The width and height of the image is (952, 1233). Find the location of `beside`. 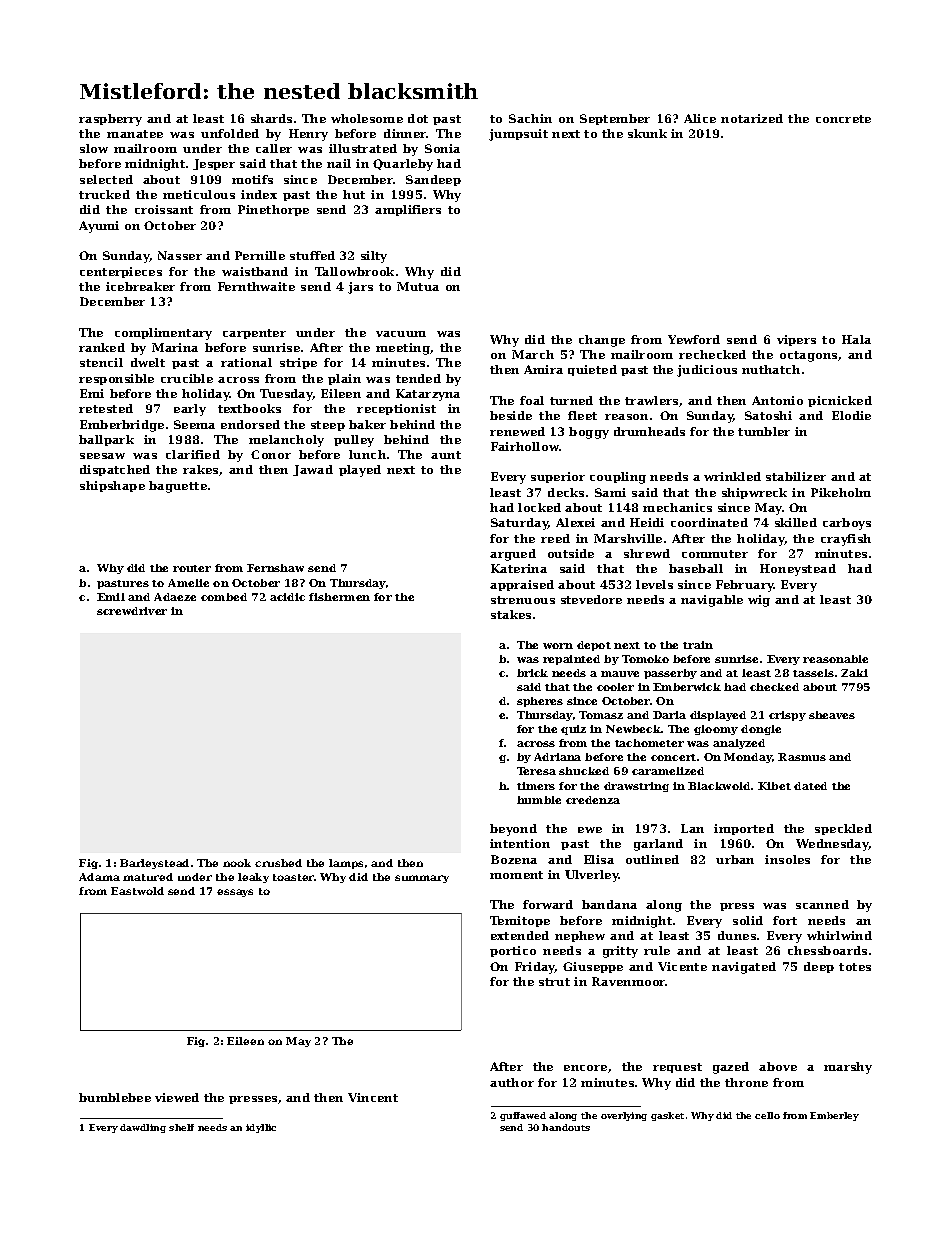

beside is located at coordinates (511, 415).
